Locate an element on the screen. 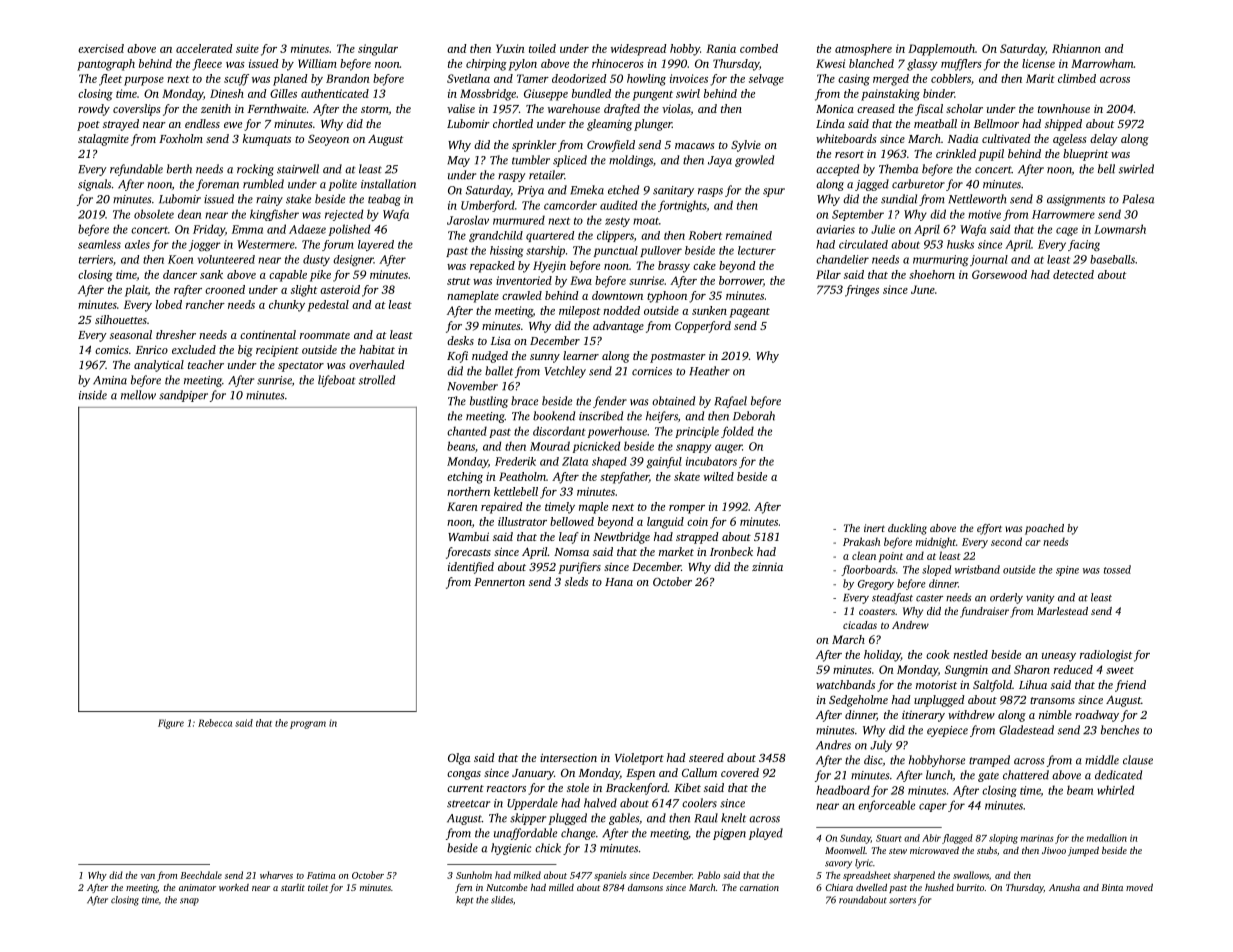 This screenshot has height=952, width=1233. change is located at coordinates (578, 834).
